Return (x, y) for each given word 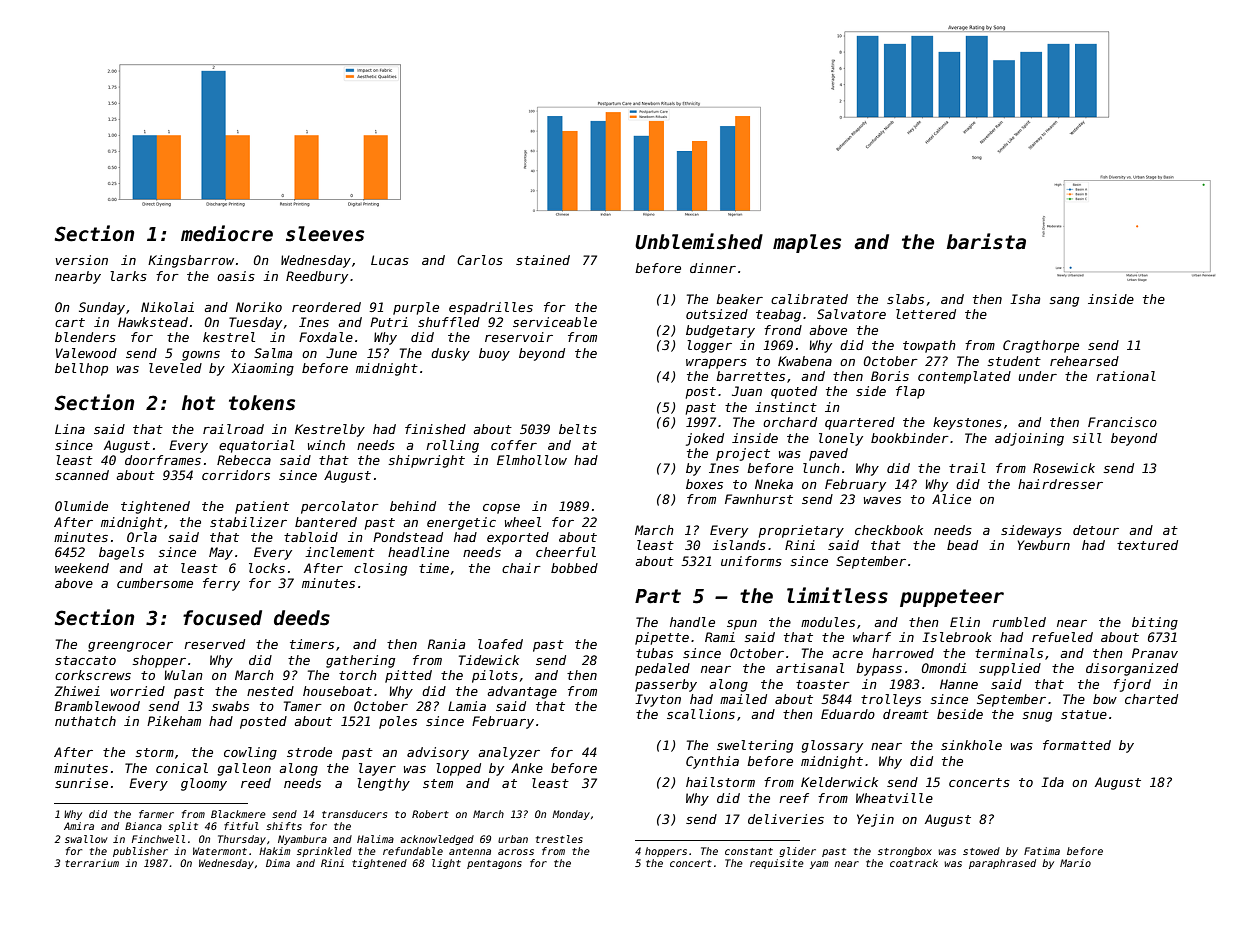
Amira (79, 826)
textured (1147, 545)
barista (986, 241)
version (82, 260)
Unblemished (699, 241)
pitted (408, 676)
